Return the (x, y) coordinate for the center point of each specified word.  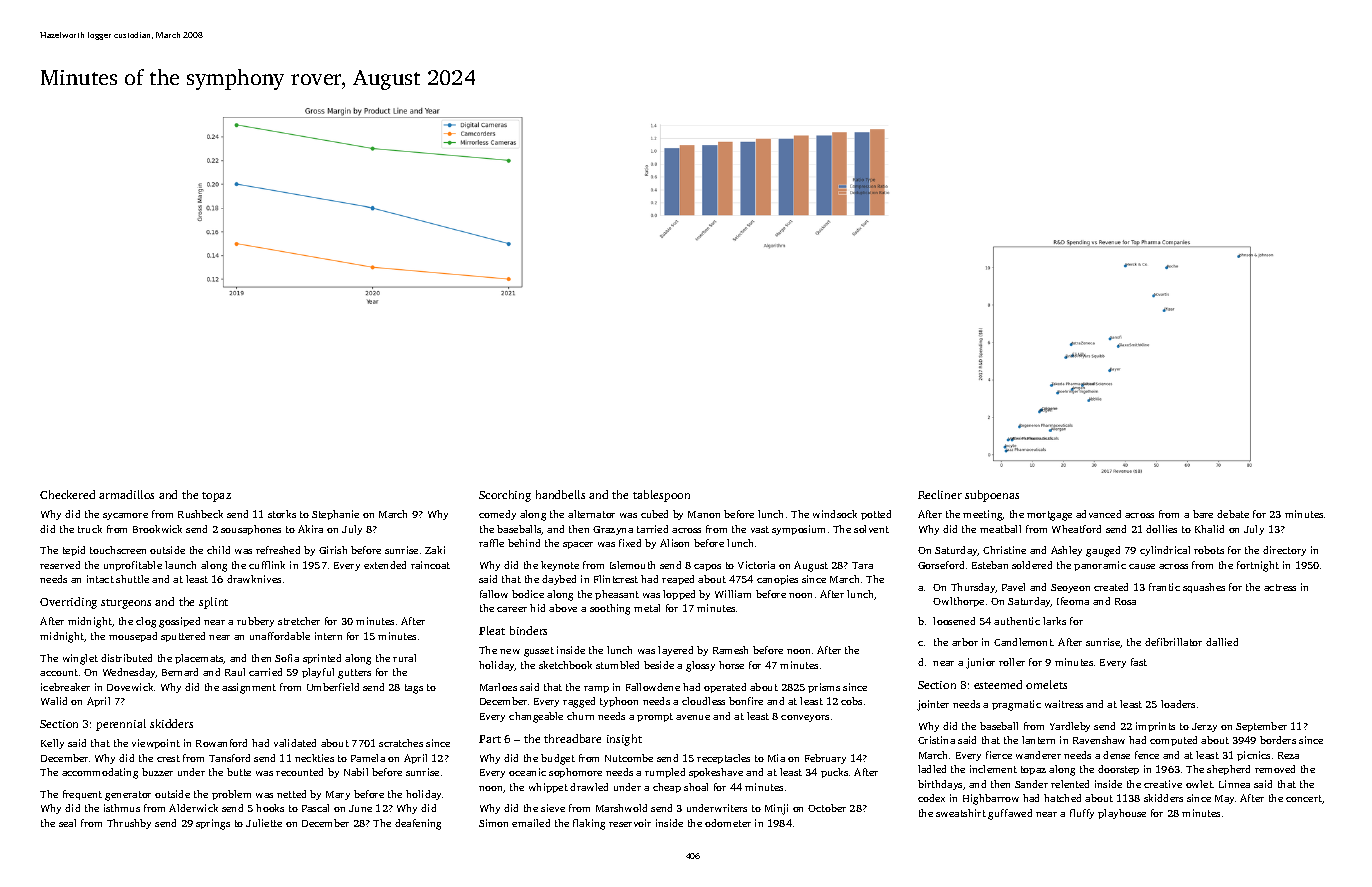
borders (1278, 740)
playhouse (1122, 814)
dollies (1161, 529)
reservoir (630, 823)
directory (1284, 551)
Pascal (315, 808)
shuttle (132, 579)
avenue (693, 717)
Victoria (756, 565)
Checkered (67, 494)
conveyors (805, 718)
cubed (654, 514)
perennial (121, 725)
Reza (1288, 755)
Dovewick (130, 687)
